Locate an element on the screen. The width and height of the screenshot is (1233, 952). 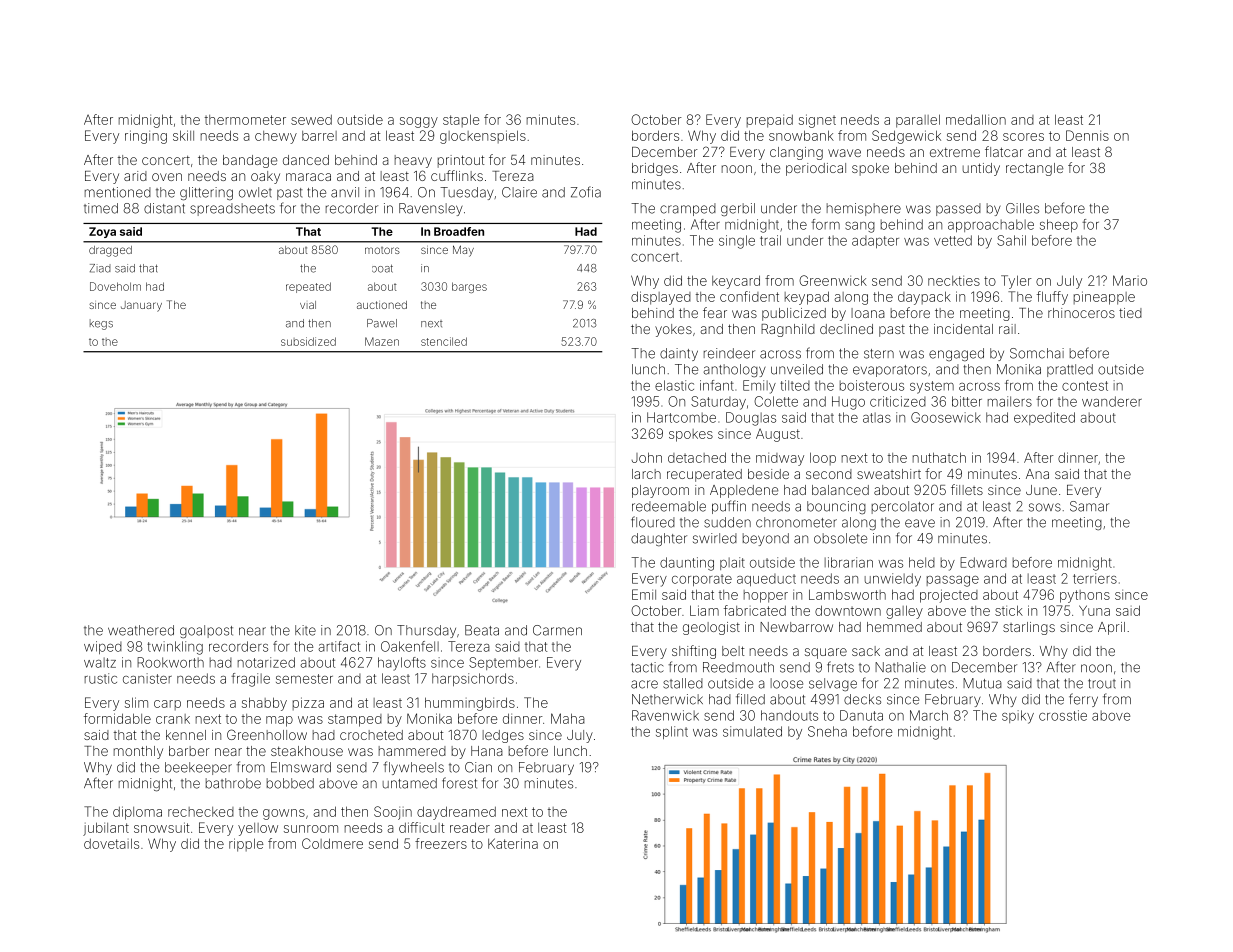
subsidized is located at coordinates (308, 341).
